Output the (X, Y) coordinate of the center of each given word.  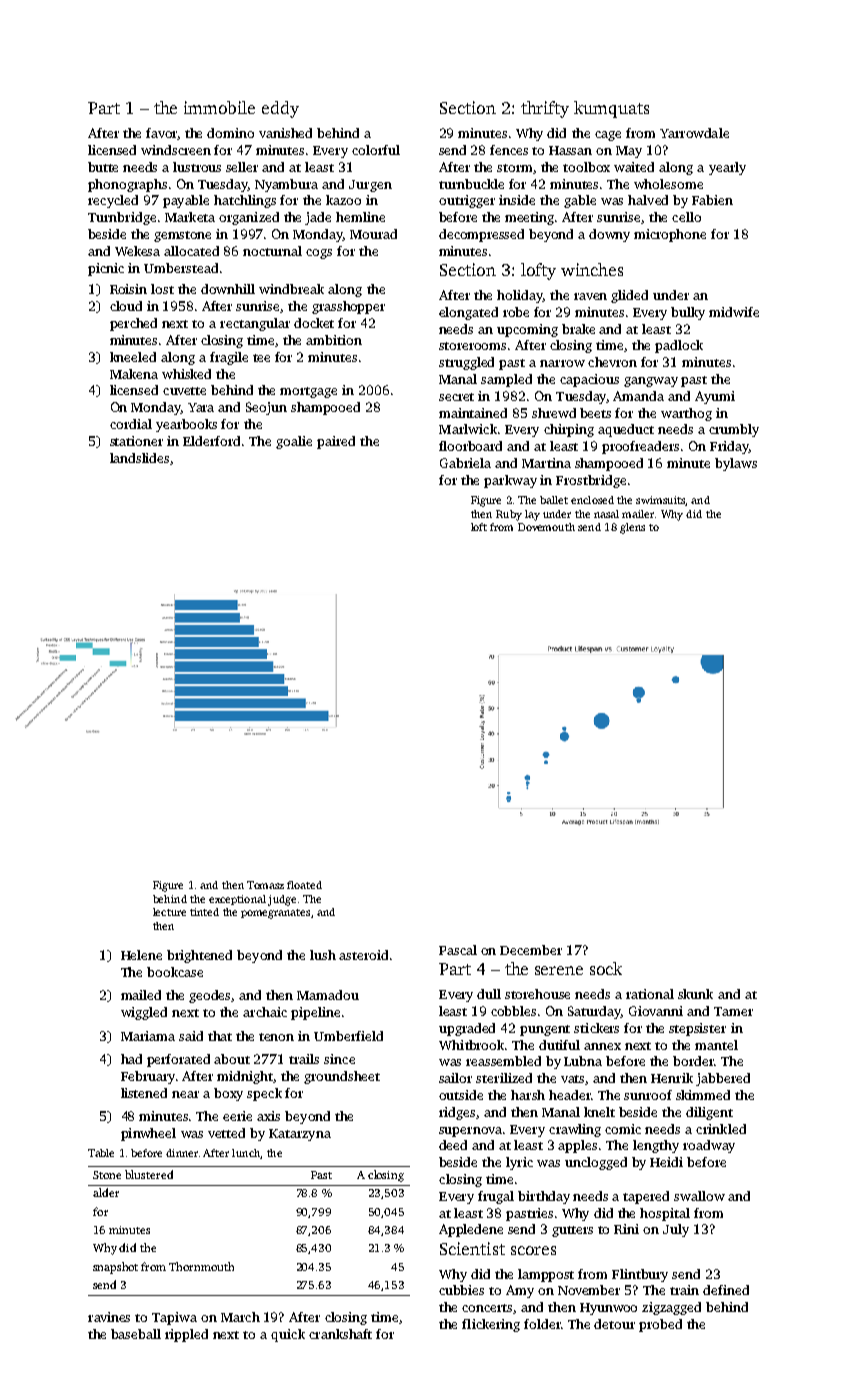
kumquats (611, 109)
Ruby (509, 515)
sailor (455, 1078)
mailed (141, 995)
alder (106, 1192)
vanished (285, 133)
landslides (139, 458)
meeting (529, 218)
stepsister (697, 1029)
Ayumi (715, 397)
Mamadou (328, 995)
